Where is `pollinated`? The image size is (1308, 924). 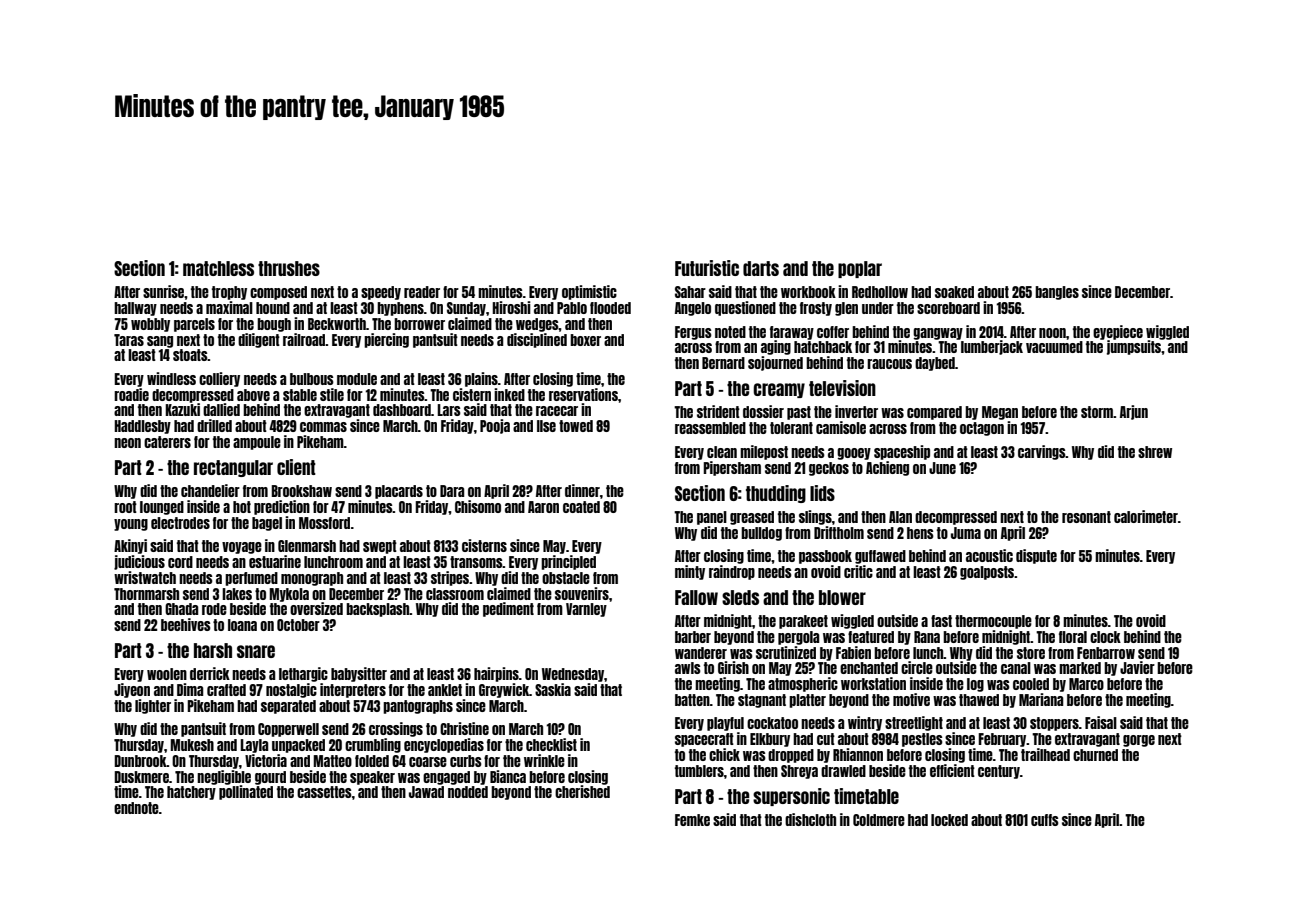
pollinated is located at coordinates (246, 792).
